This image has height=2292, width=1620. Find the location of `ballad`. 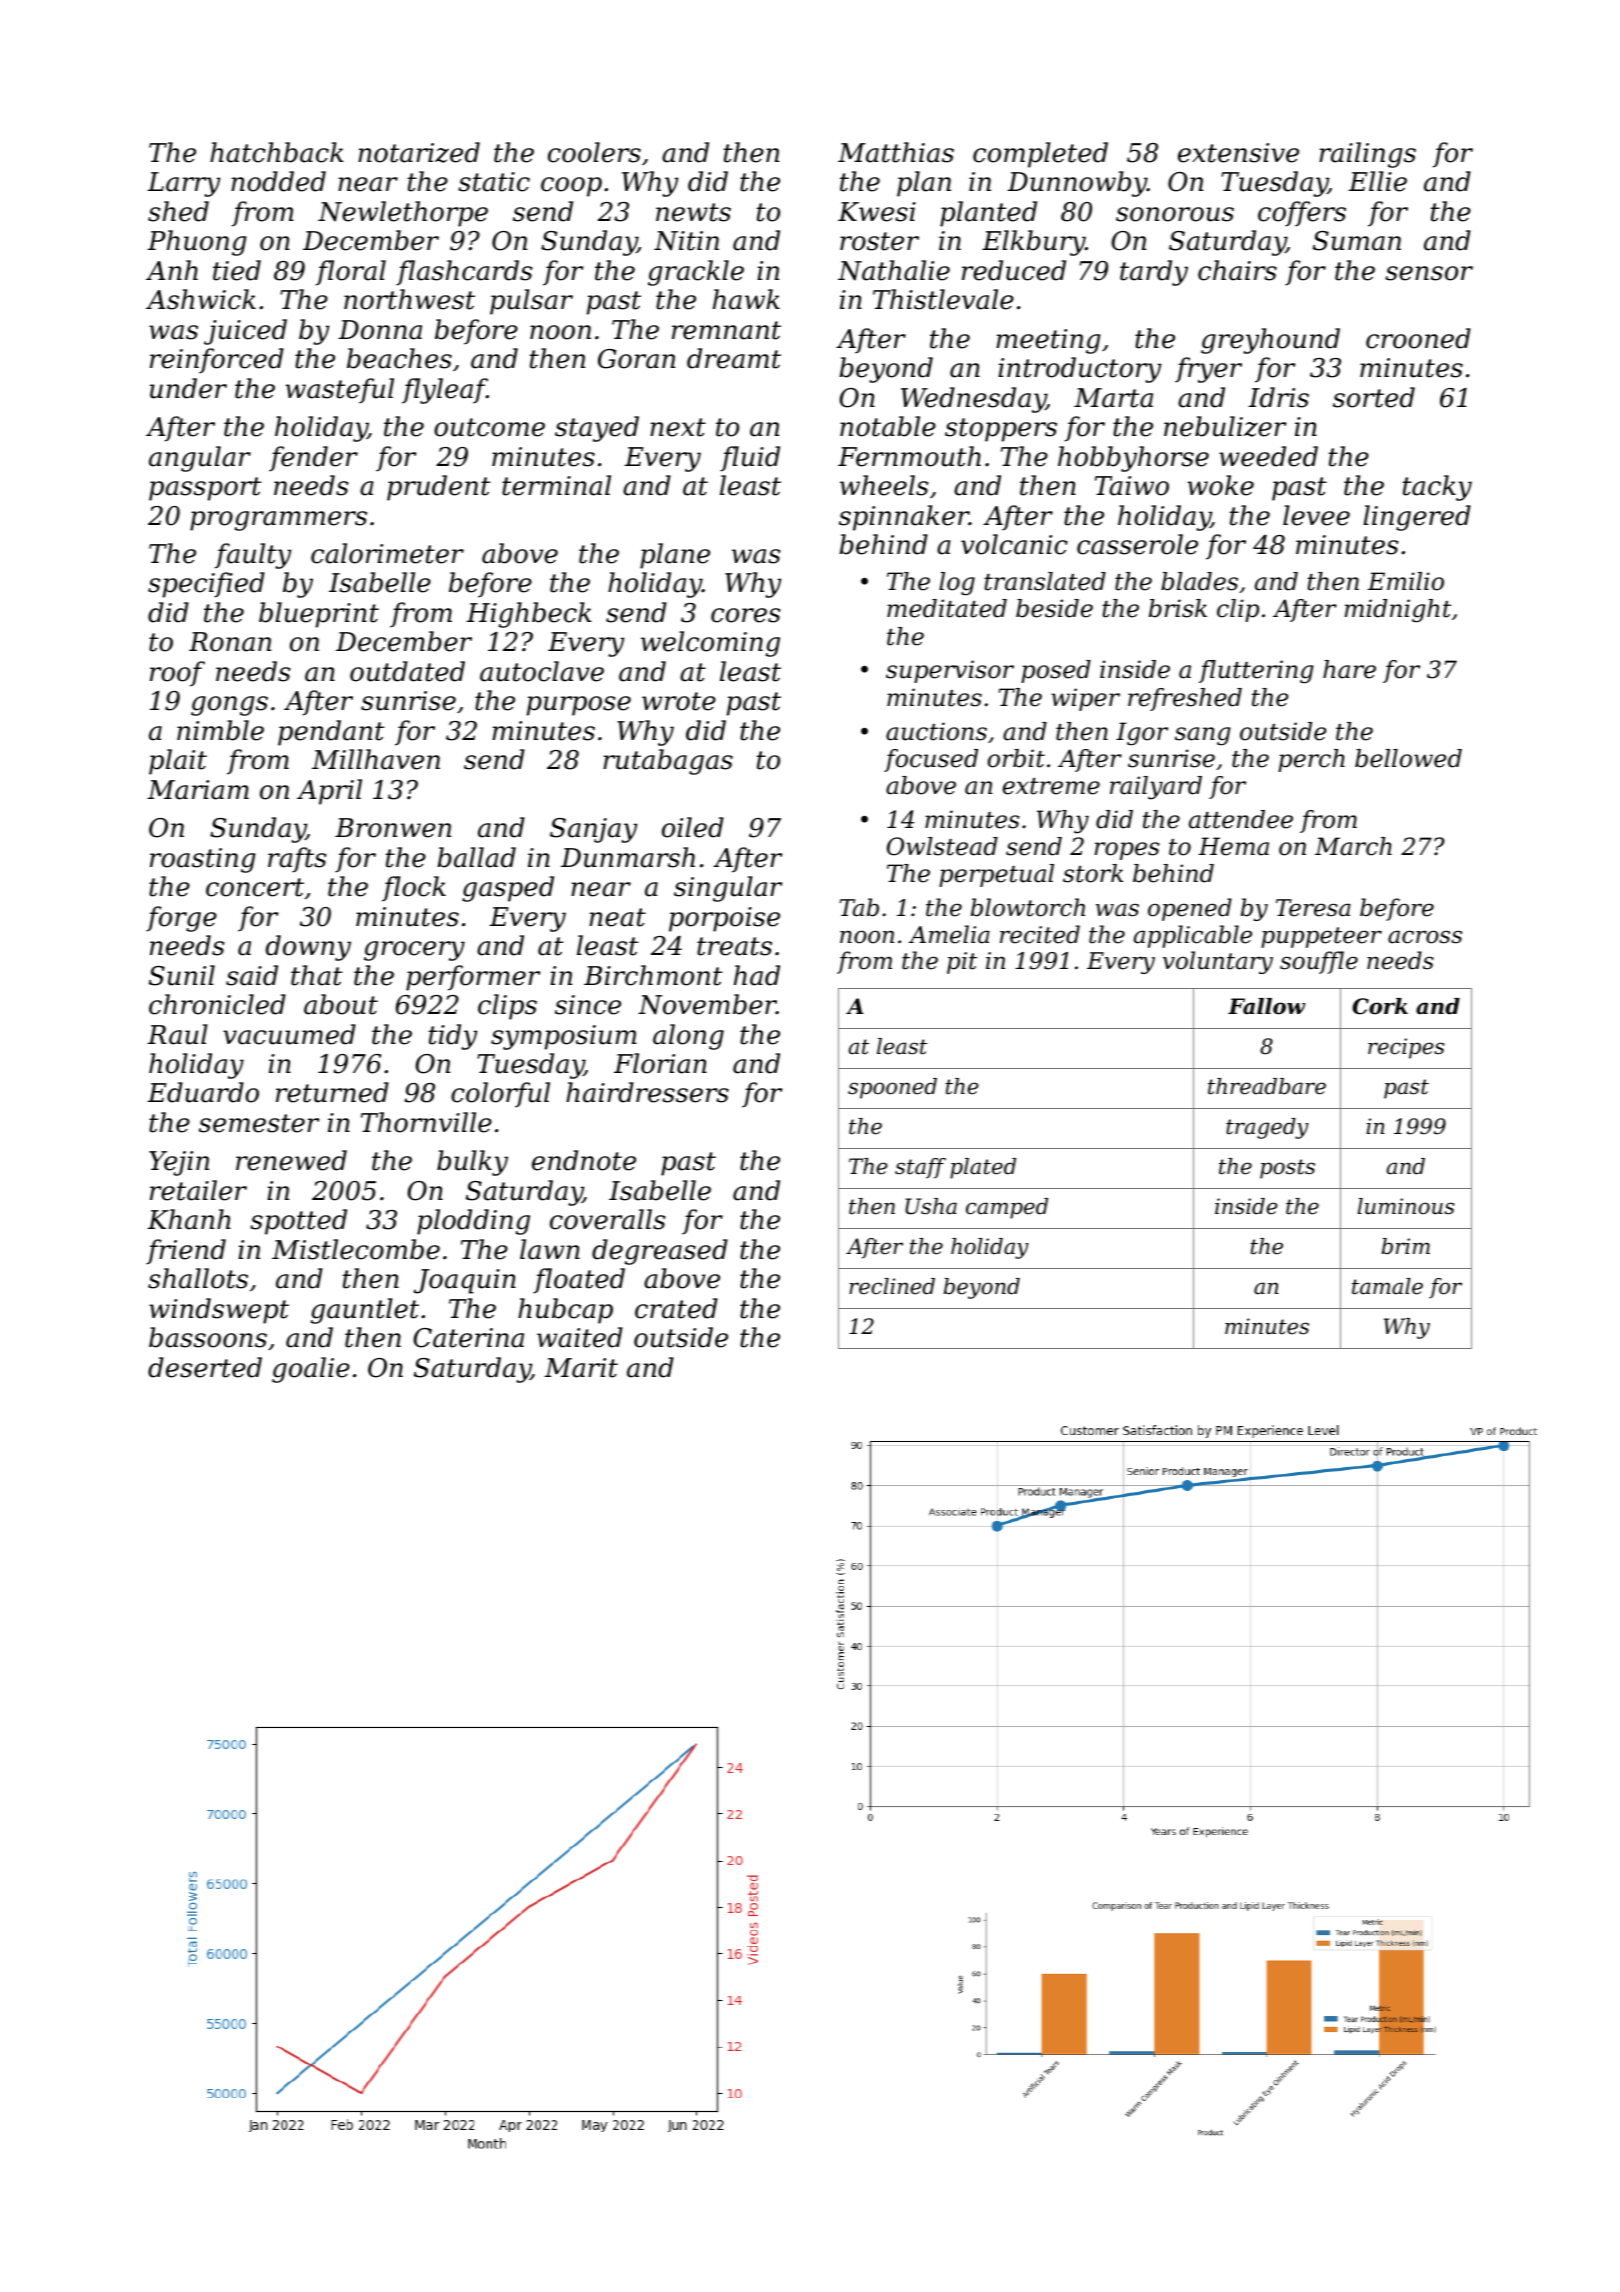

ballad is located at coordinates (476, 857).
